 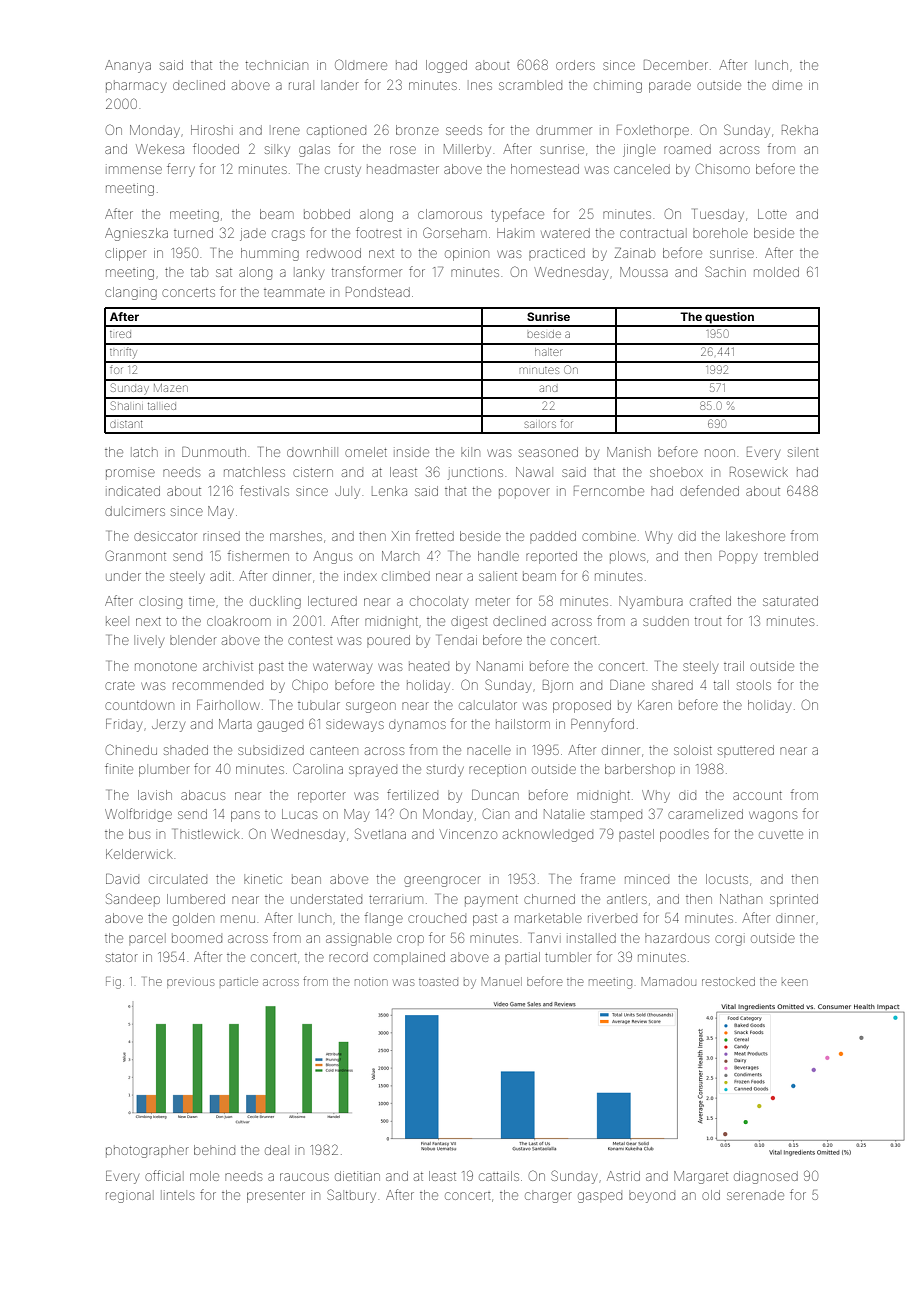 What do you see at coordinates (757, 795) in the document?
I see `account` at bounding box center [757, 795].
